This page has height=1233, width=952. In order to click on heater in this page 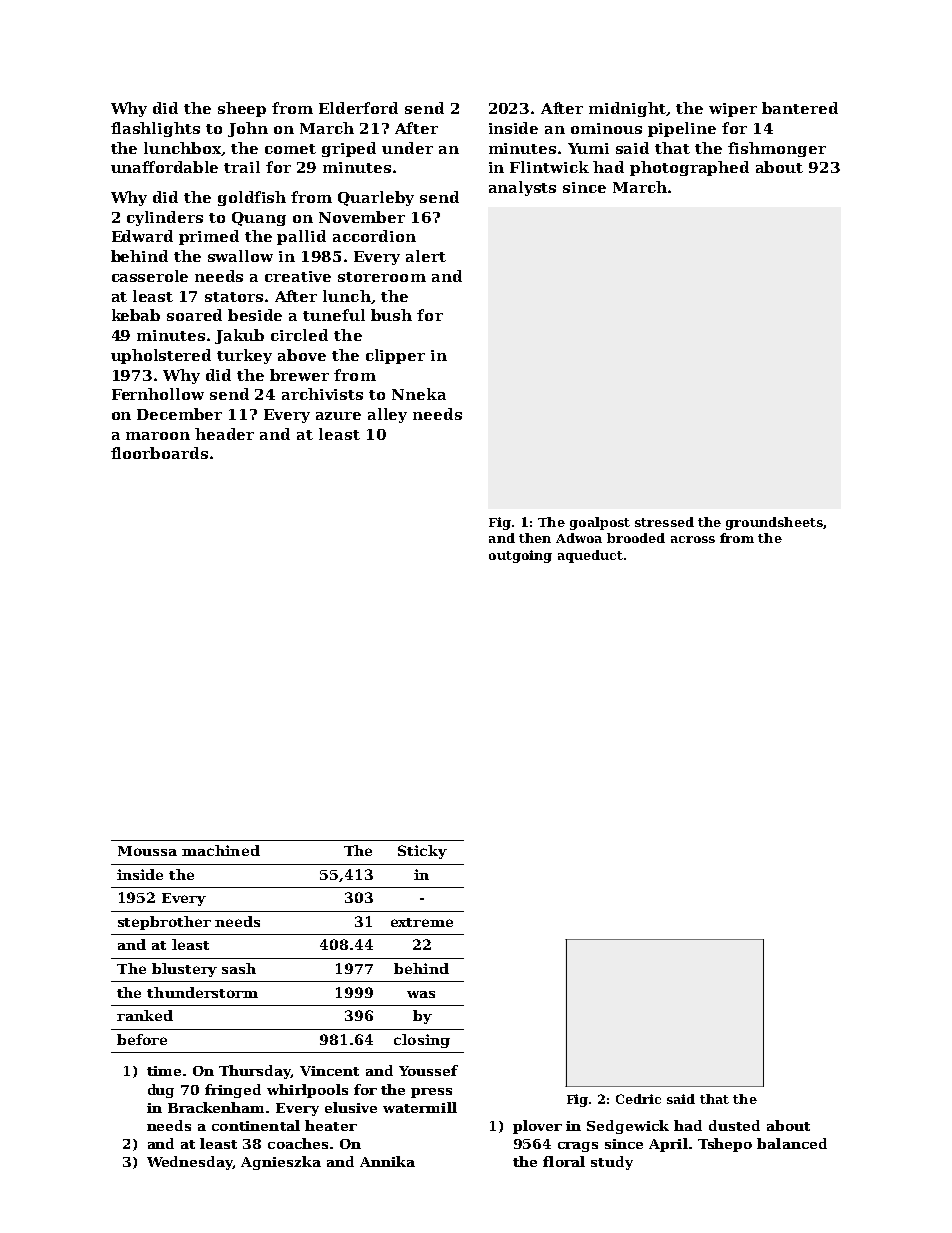, I will do `click(331, 1125)`.
